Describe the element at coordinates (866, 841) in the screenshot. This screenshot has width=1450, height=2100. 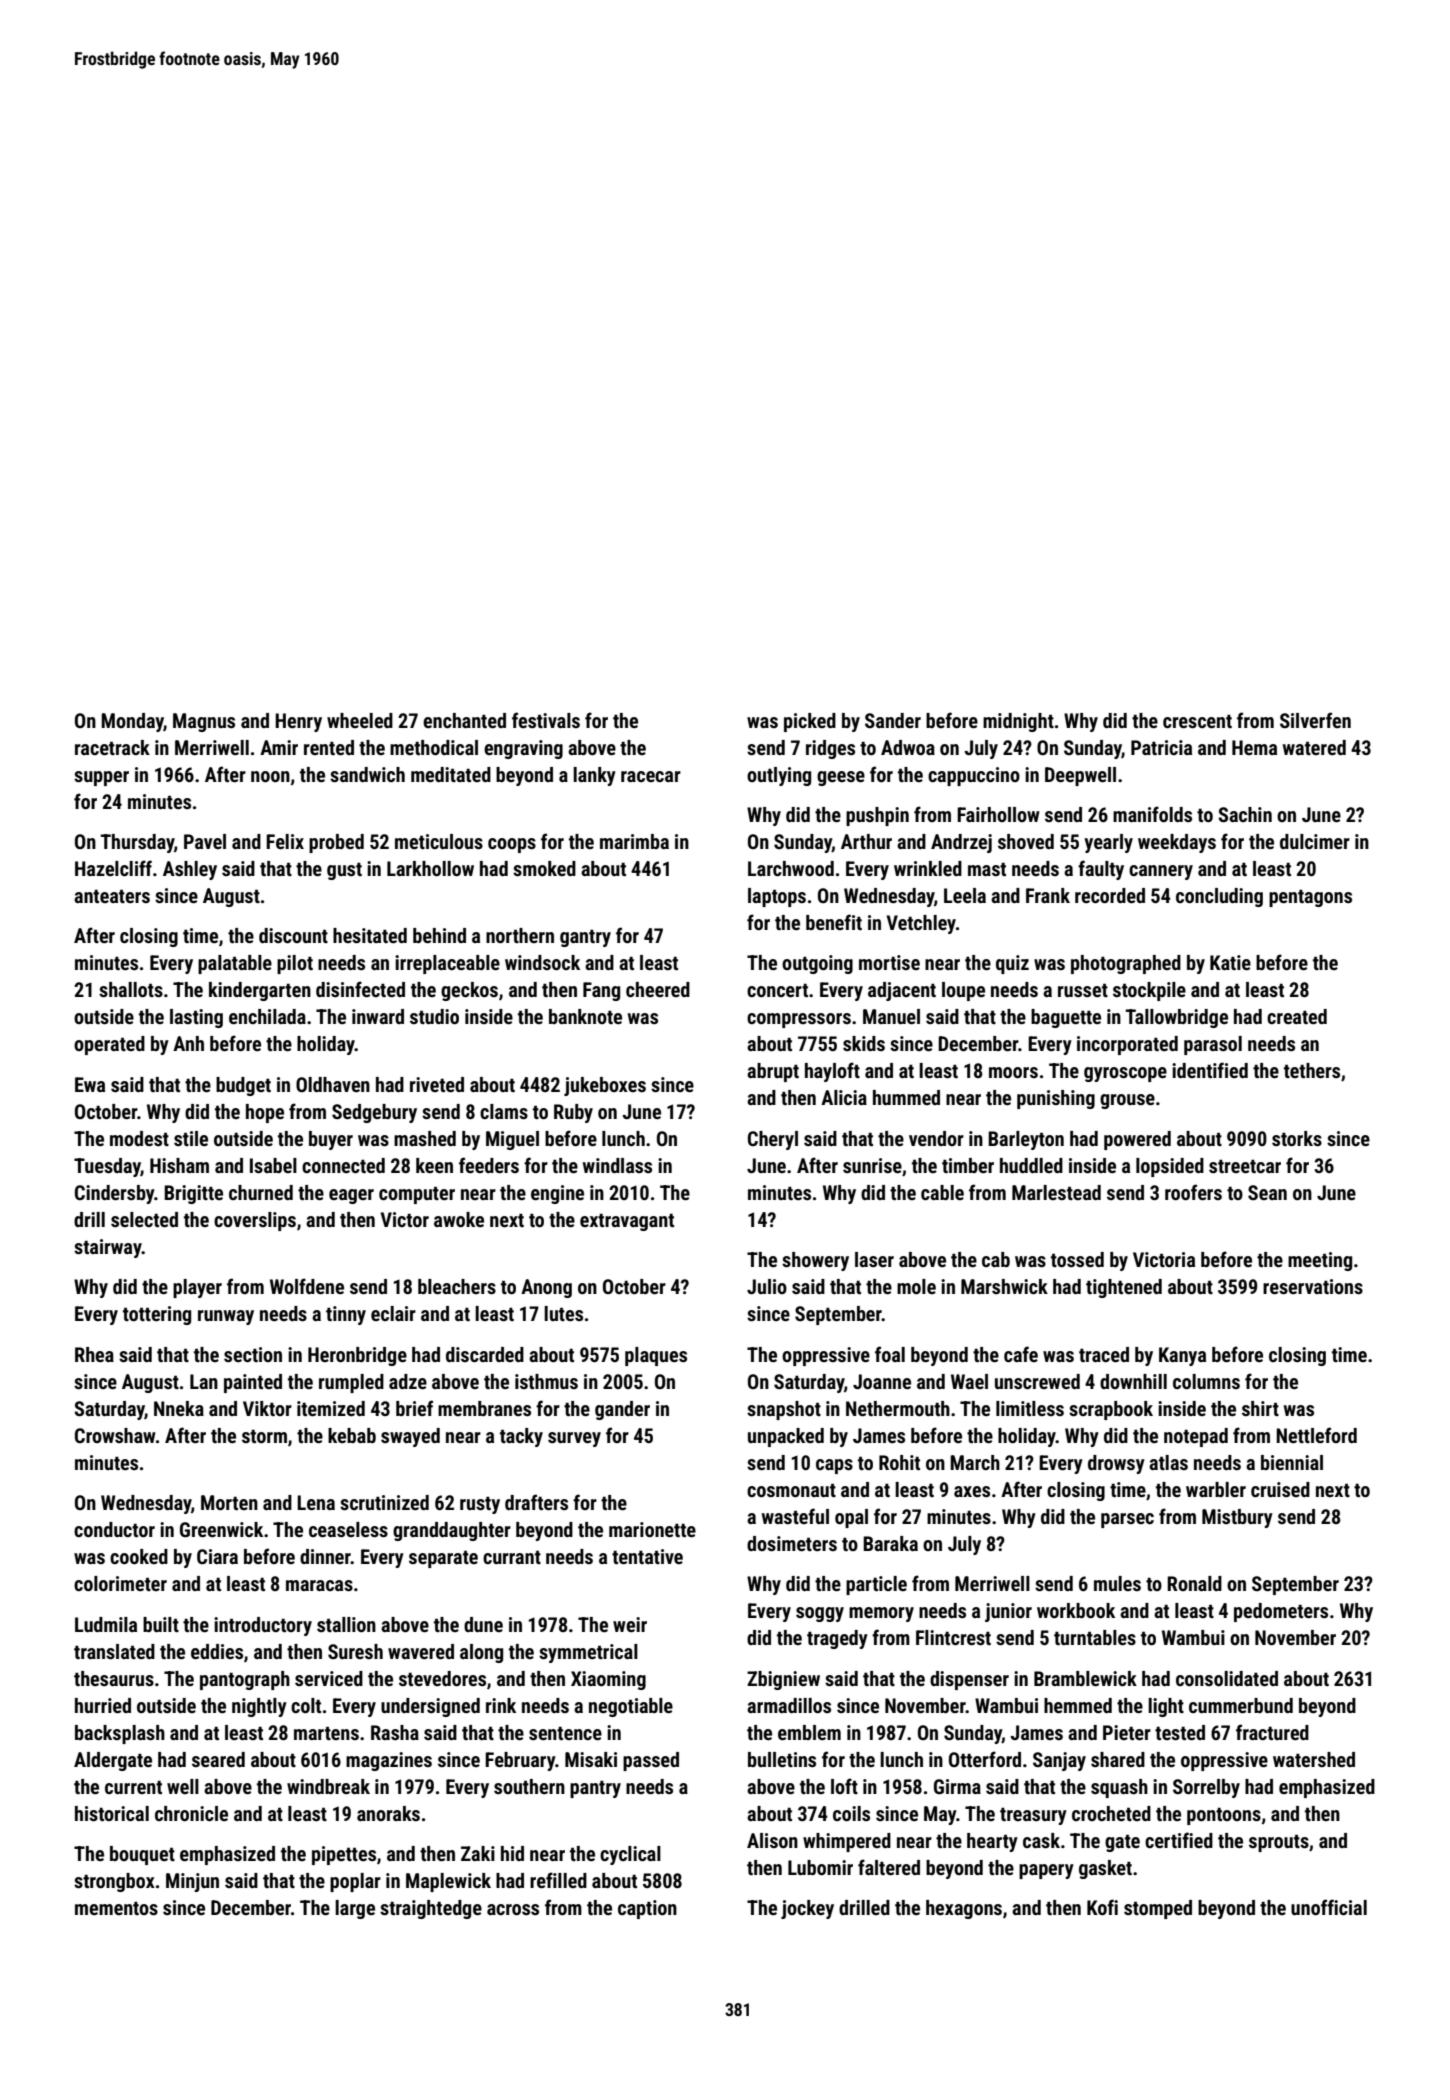
I see `Arthur` at that location.
